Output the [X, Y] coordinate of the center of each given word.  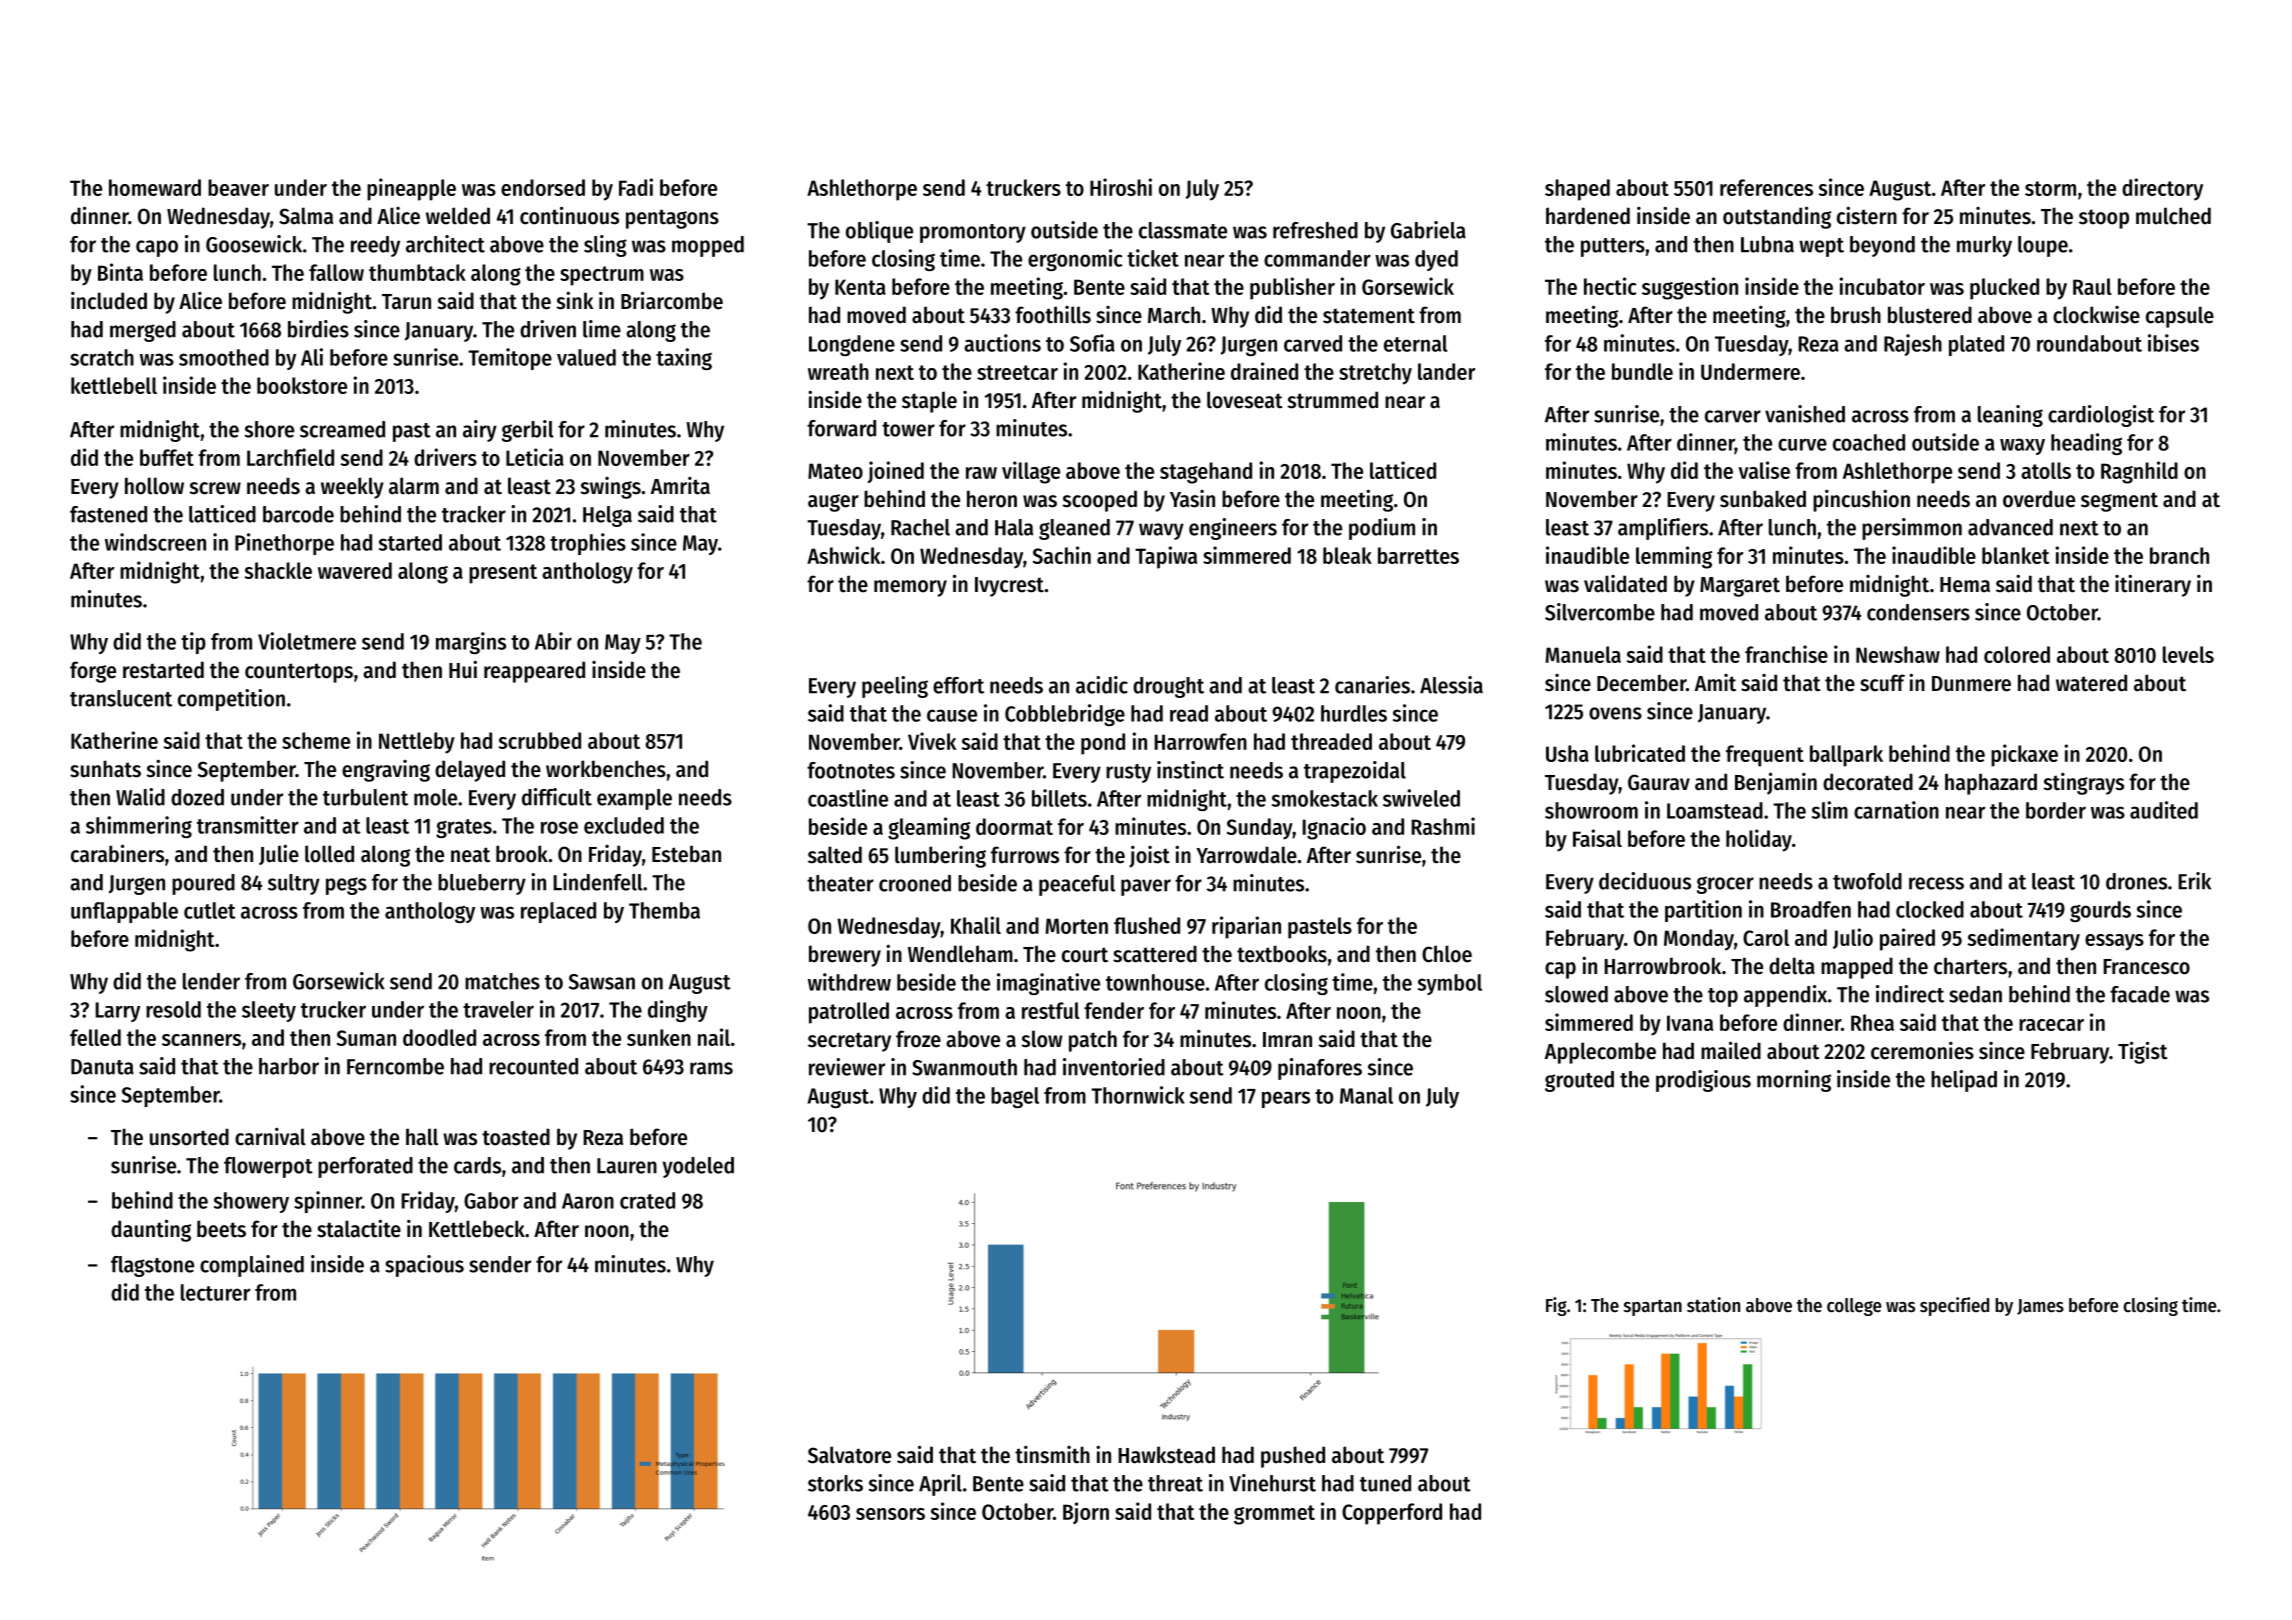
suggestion [1690, 288]
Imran [1287, 1040]
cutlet [210, 910]
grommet [1274, 1515]
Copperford [1392, 1514]
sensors [890, 1514]
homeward [155, 187]
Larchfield [290, 457]
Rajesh [1913, 345]
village [1031, 472]
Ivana [1690, 1023]
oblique [879, 232]
